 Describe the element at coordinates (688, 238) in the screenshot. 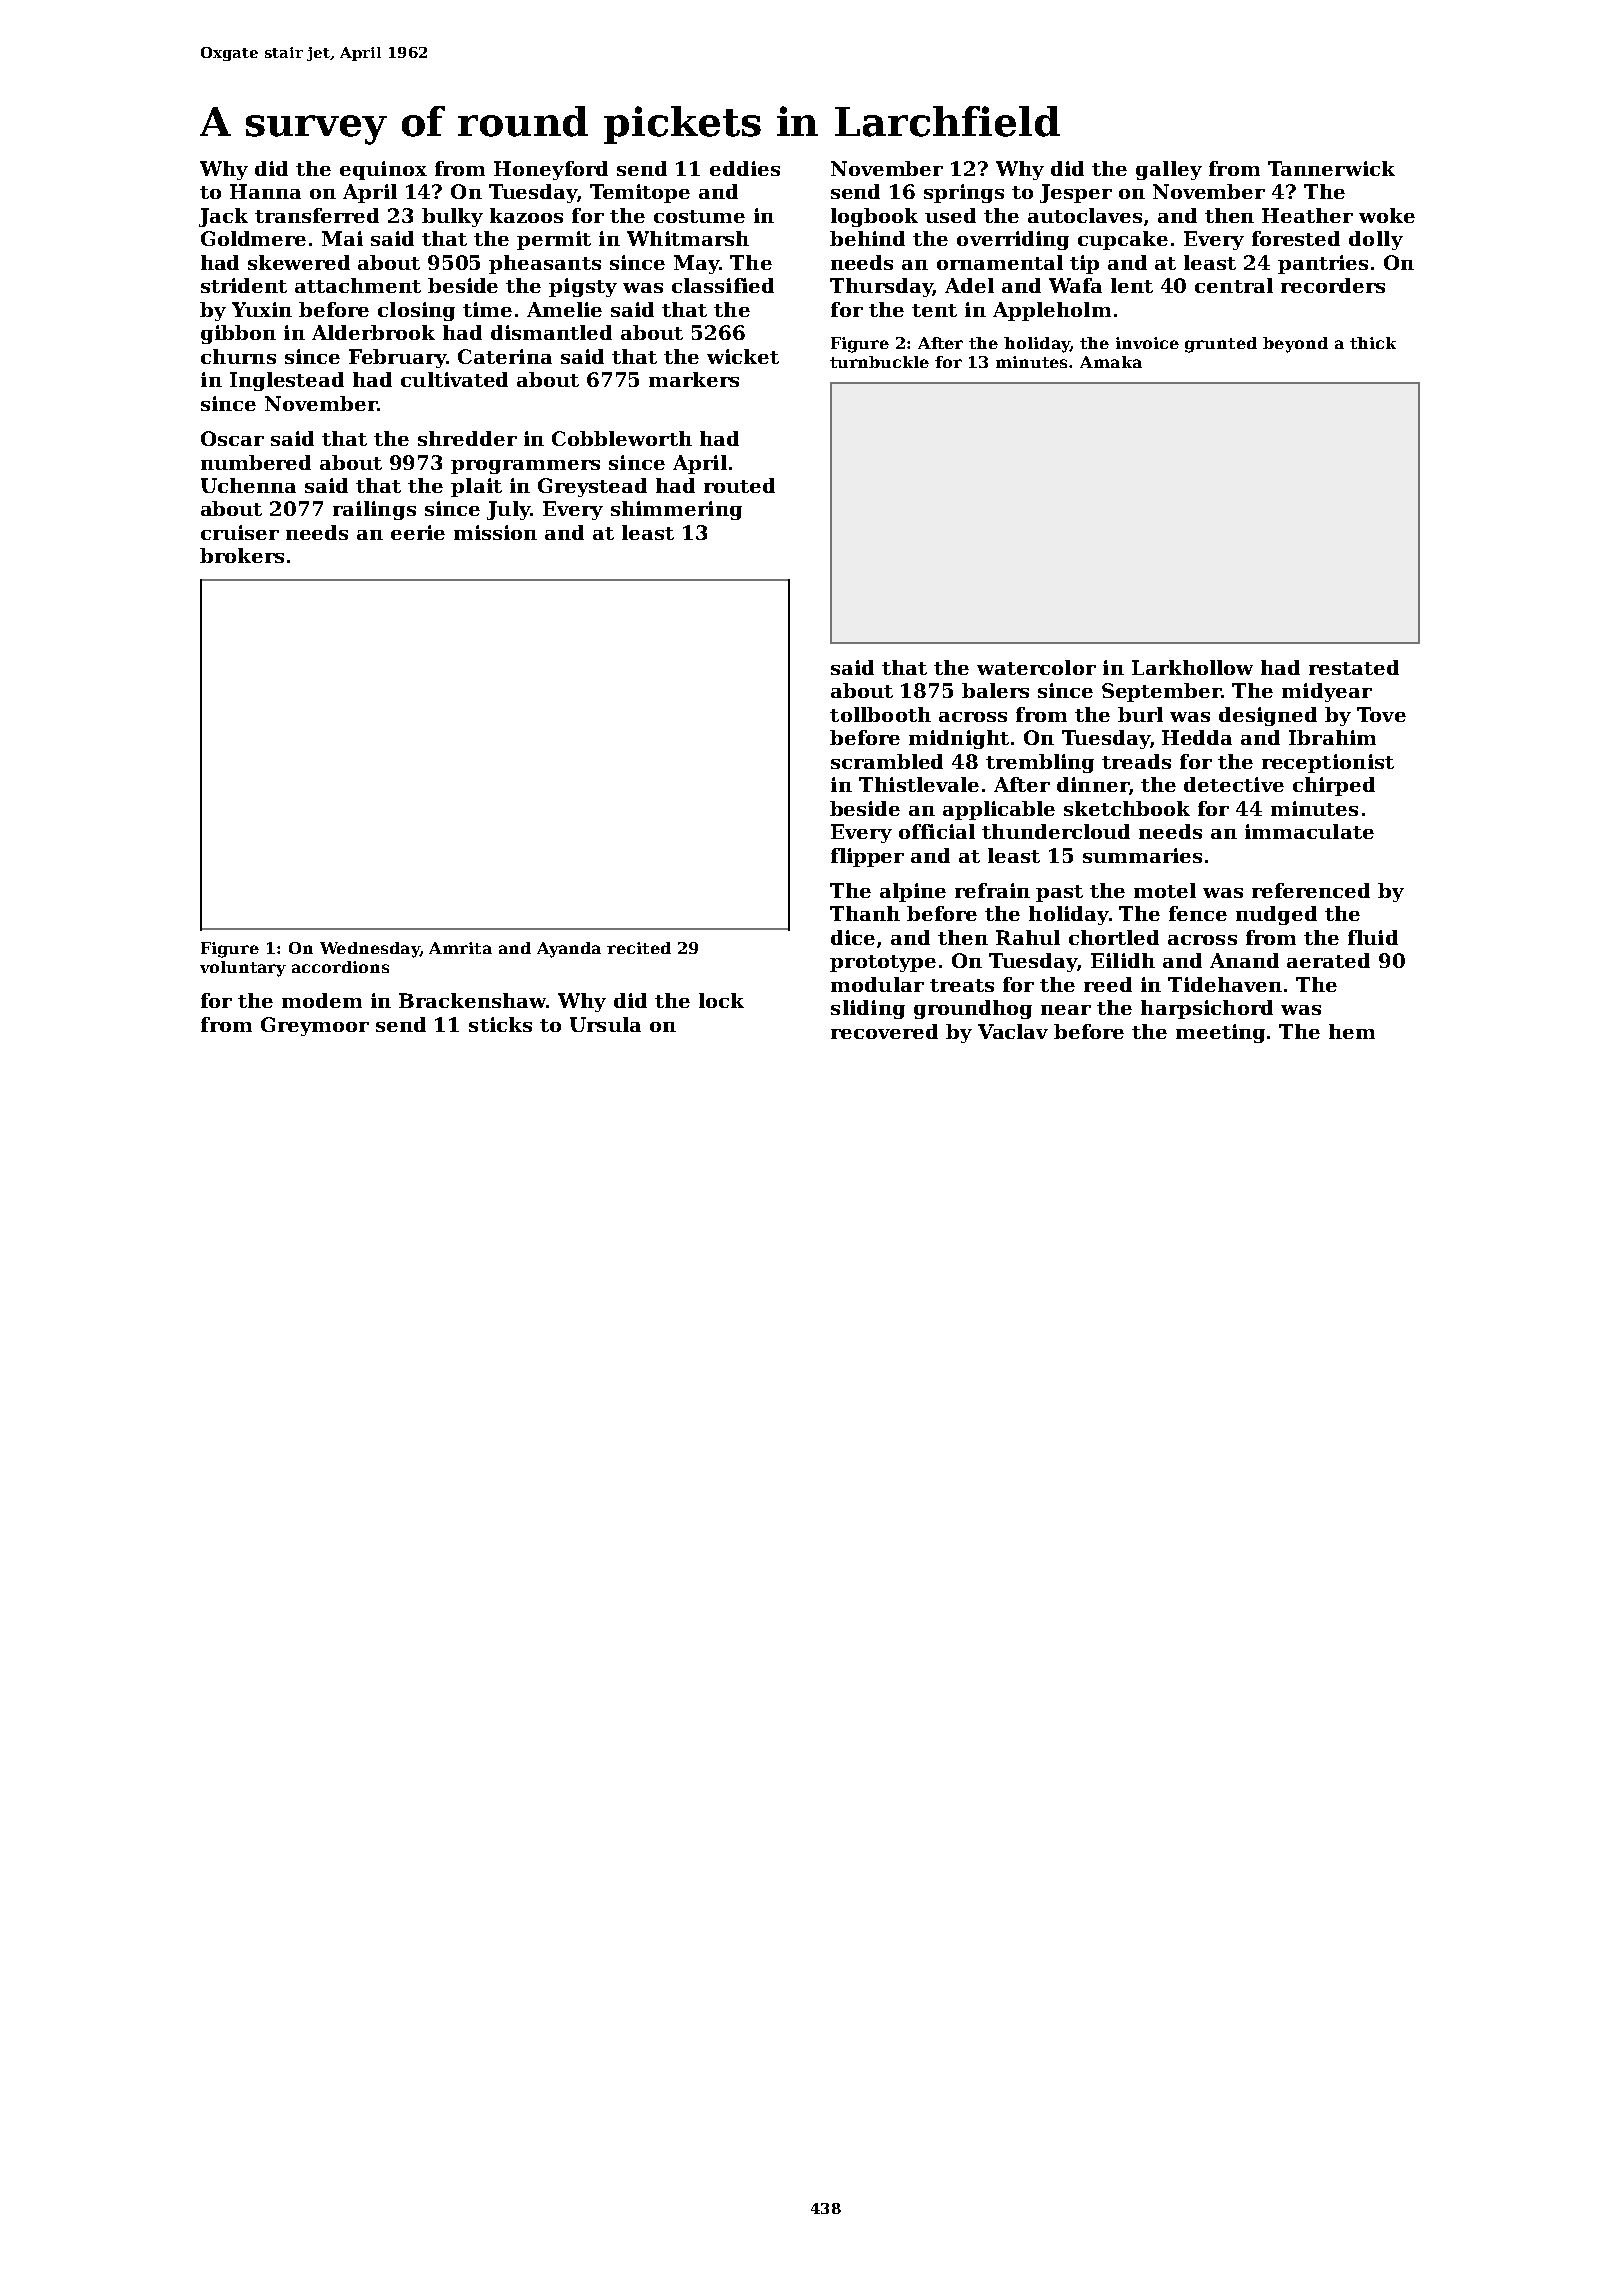

I see `Whitmarsh` at that location.
